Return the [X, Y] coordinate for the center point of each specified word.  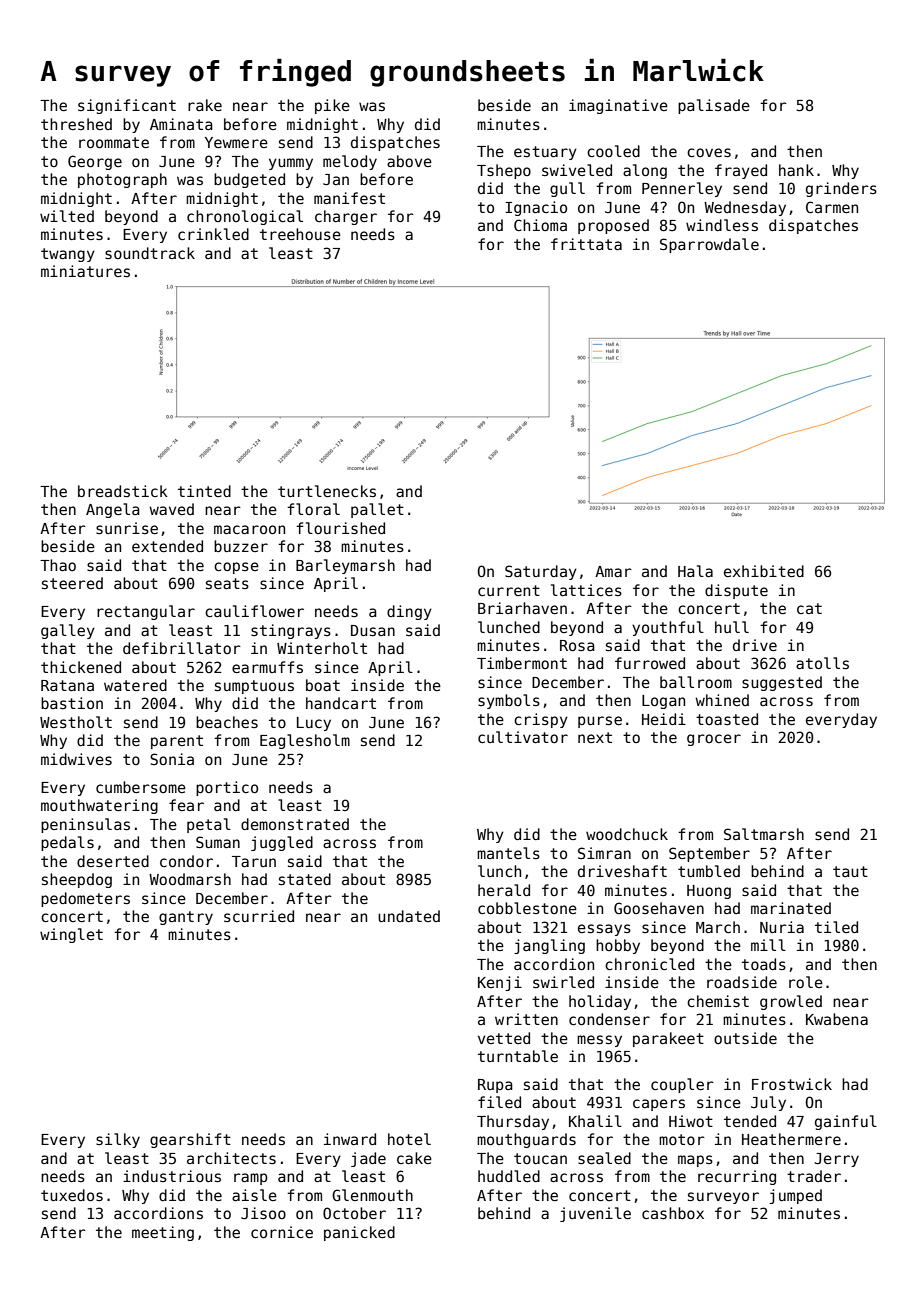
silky [118, 1140]
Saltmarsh [764, 834]
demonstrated [295, 824]
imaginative [618, 106]
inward [350, 1139]
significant [127, 106]
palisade [714, 106]
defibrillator [182, 648]
